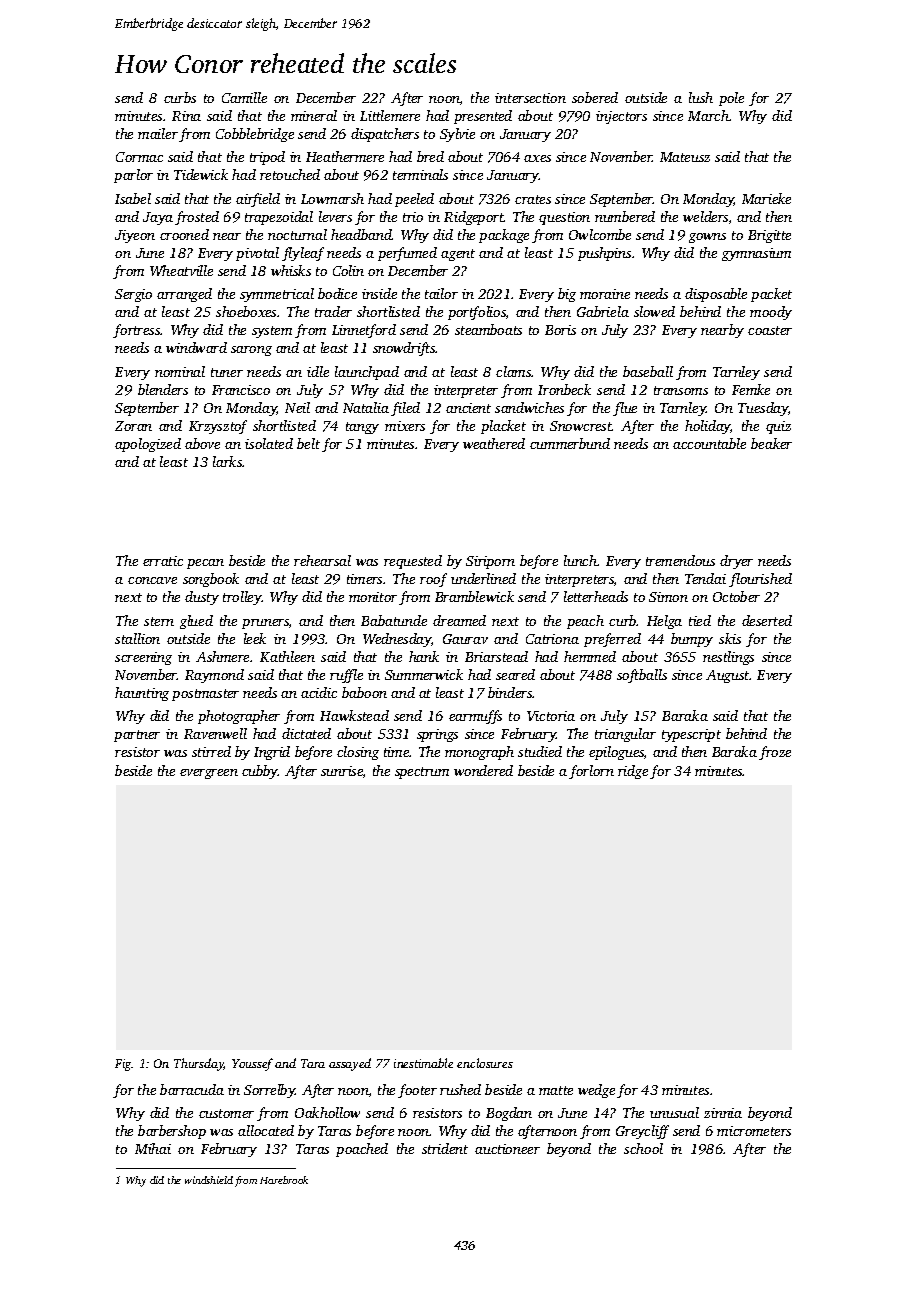 The height and width of the screenshot is (1316, 908). I want to click on partner, so click(137, 736).
